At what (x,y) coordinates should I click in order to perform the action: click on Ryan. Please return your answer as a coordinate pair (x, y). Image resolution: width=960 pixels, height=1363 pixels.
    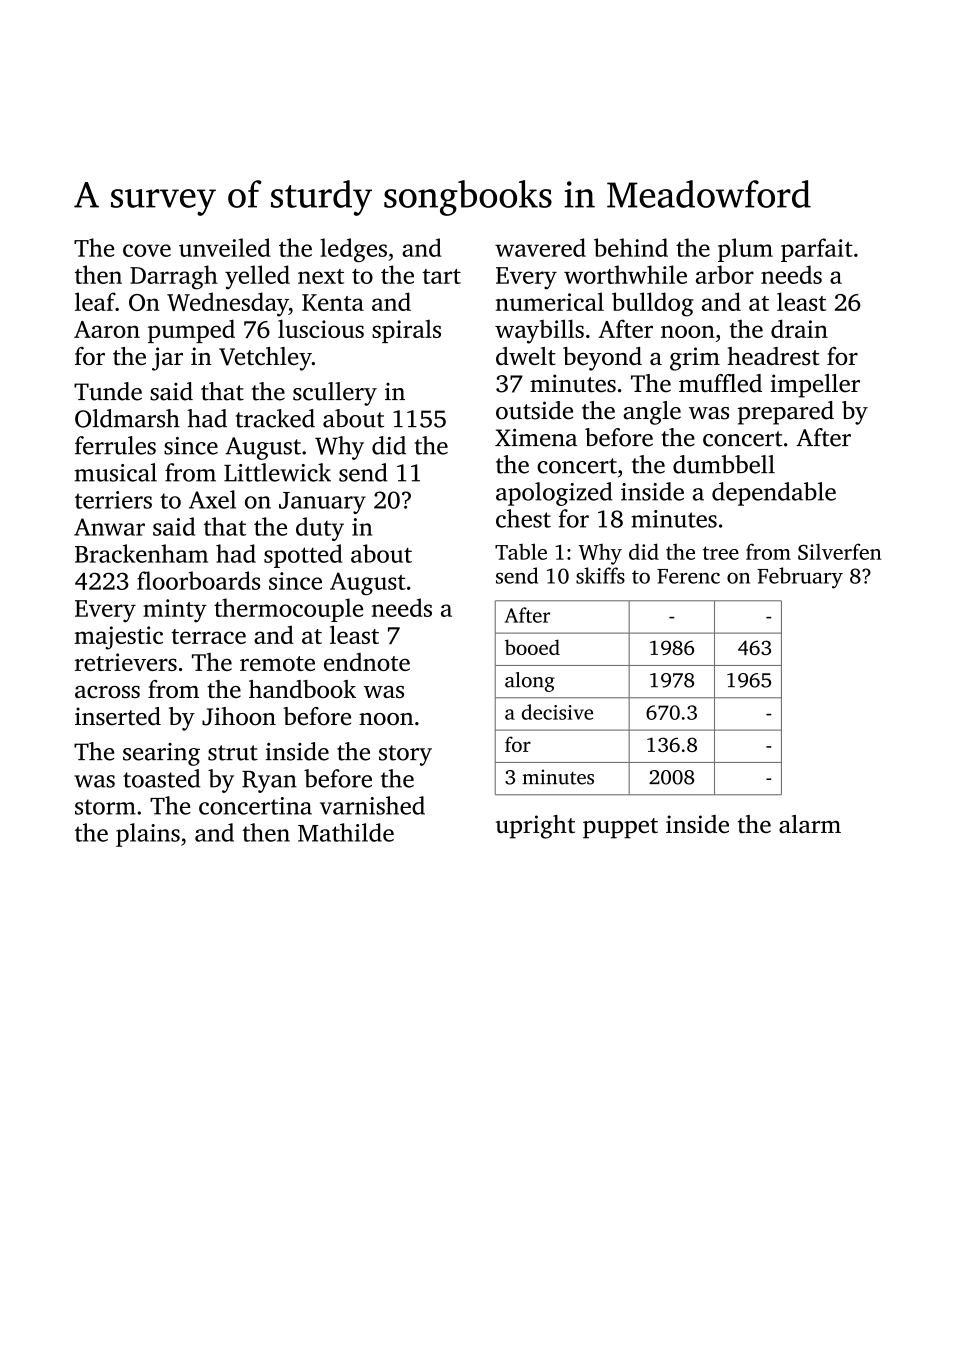
    Looking at the image, I should click on (269, 782).
